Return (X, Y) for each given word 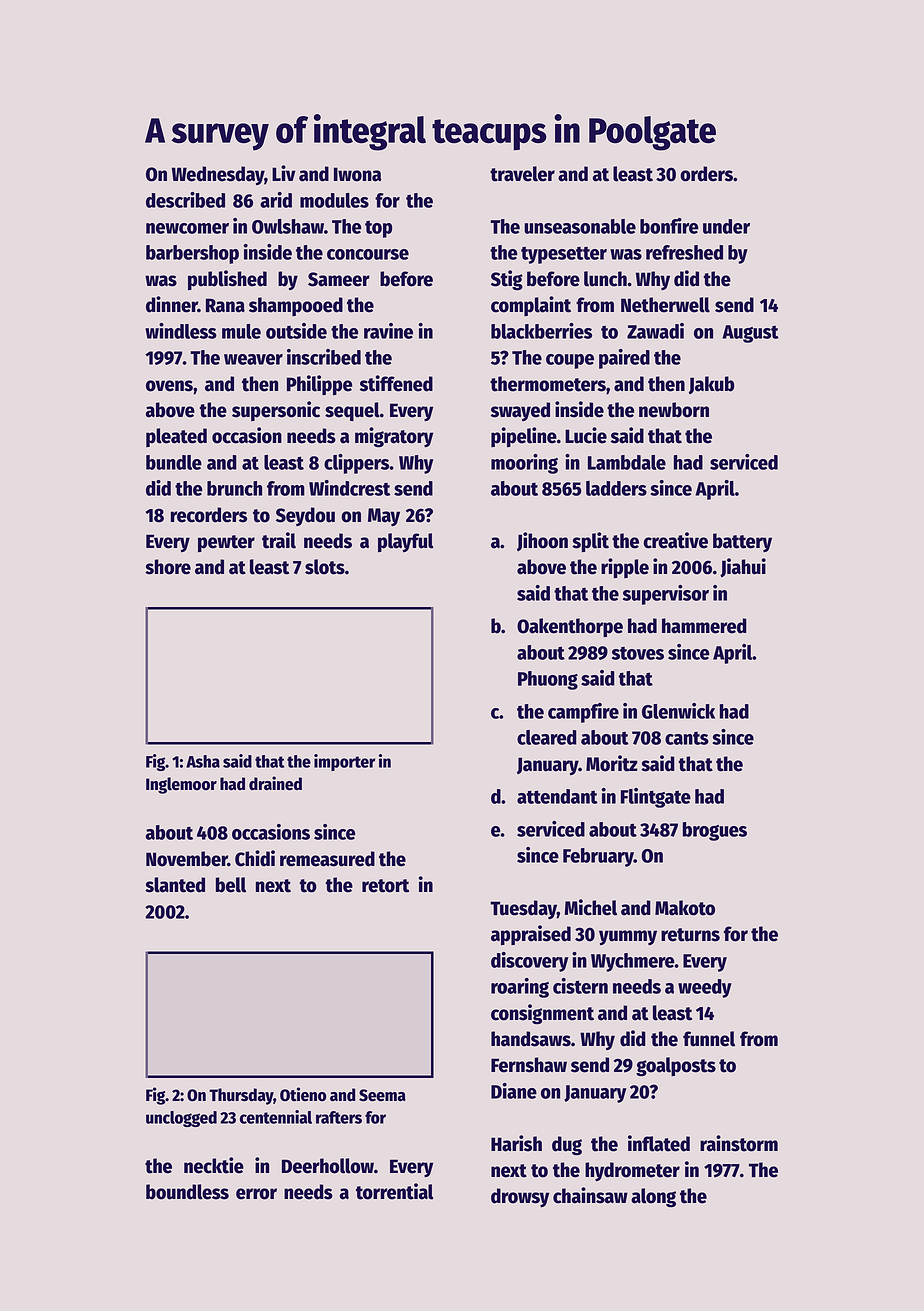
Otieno (303, 1094)
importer (344, 762)
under (726, 226)
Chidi (255, 858)
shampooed (296, 306)
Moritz (612, 763)
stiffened (396, 383)
